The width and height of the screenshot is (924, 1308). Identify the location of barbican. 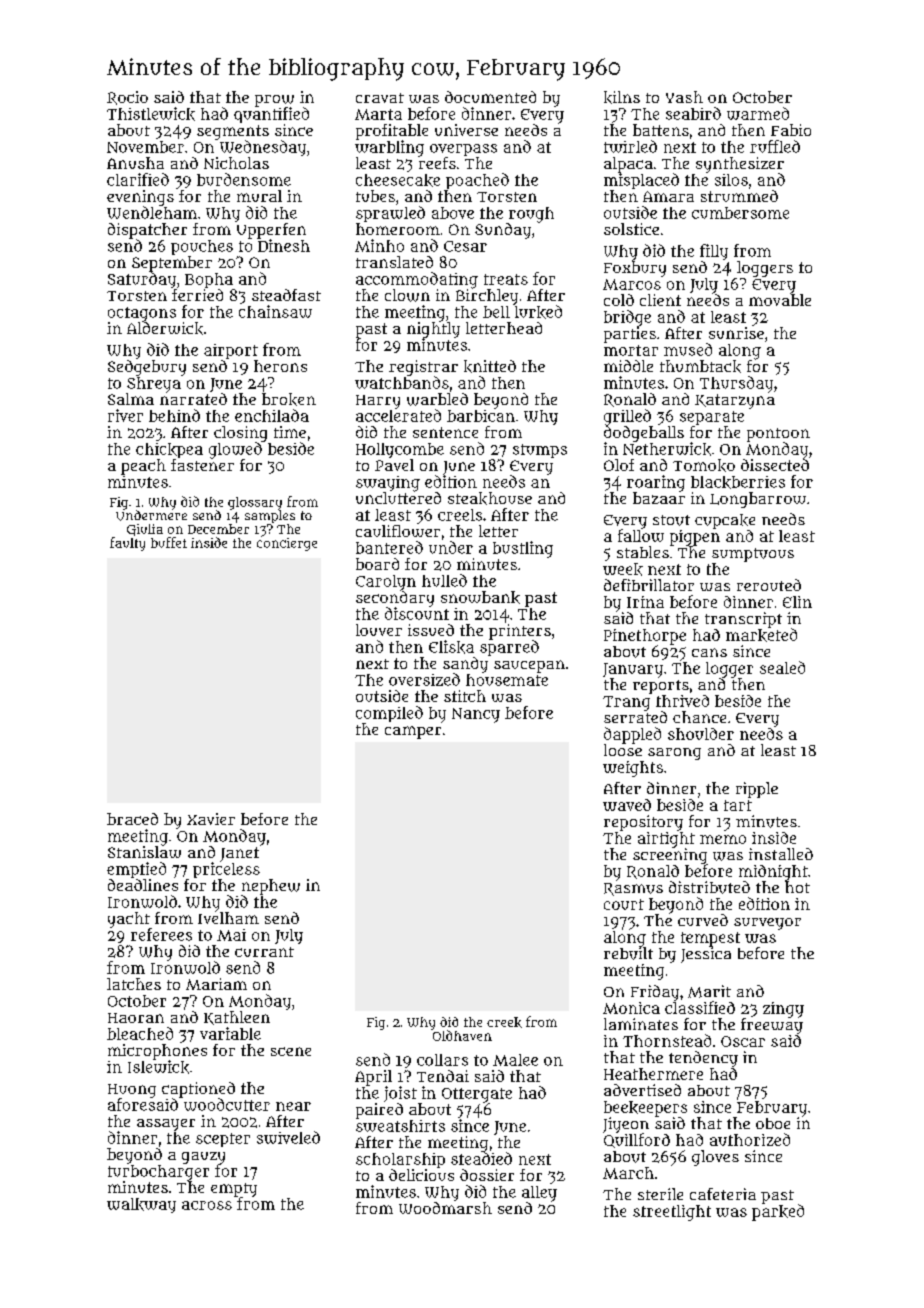
(481, 416).
